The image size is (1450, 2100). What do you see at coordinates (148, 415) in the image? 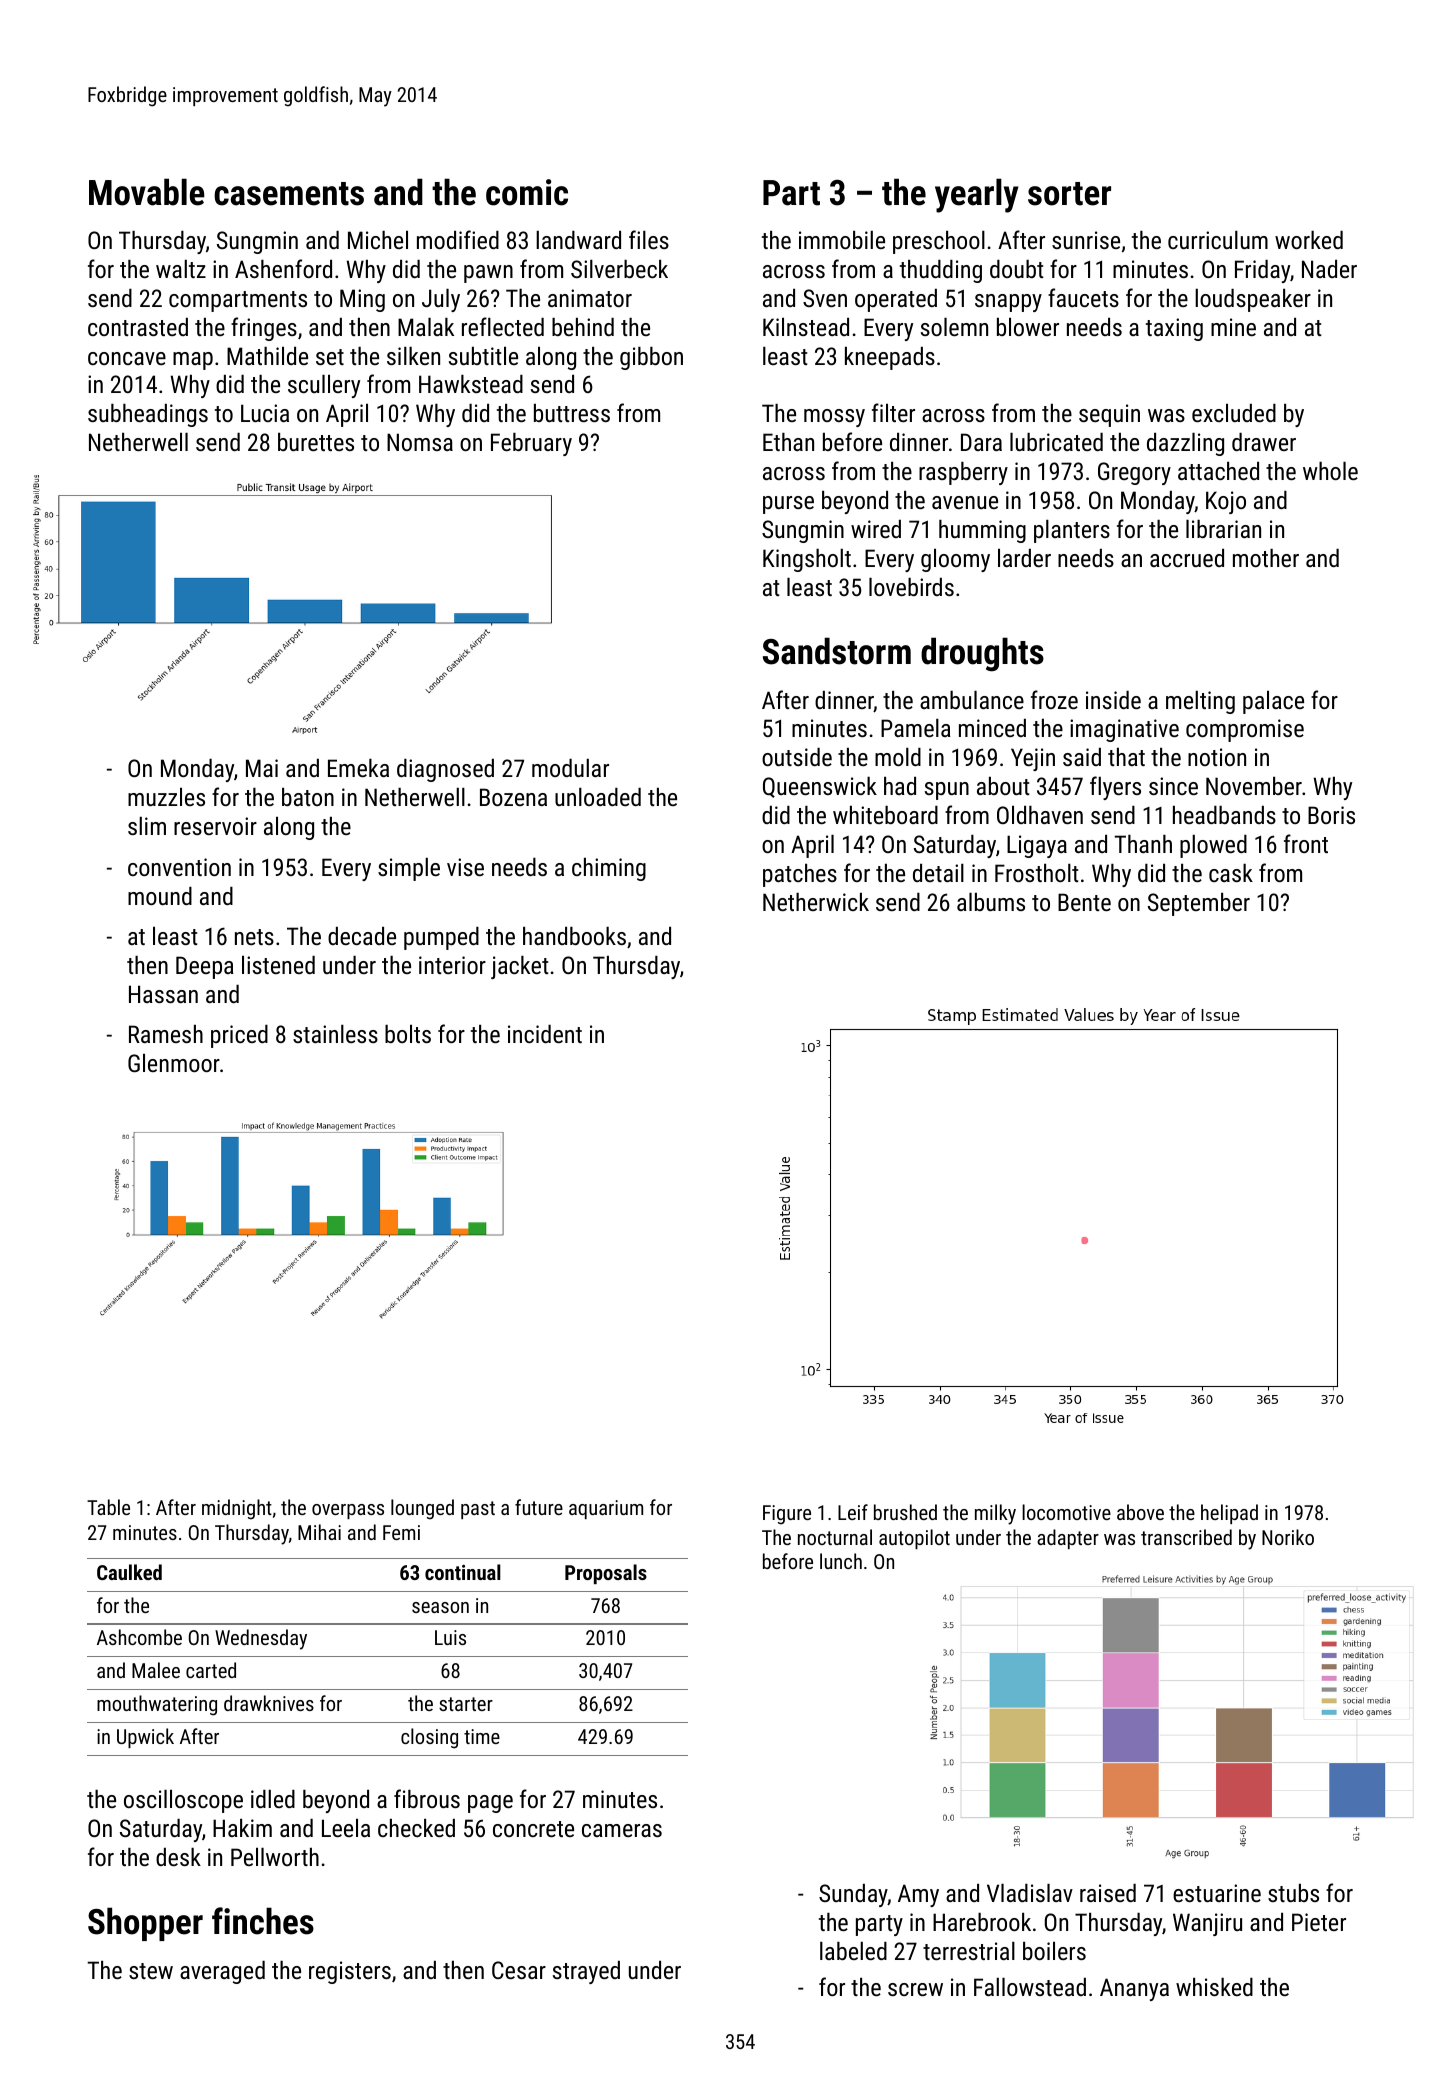
I see `subheadings` at bounding box center [148, 415].
